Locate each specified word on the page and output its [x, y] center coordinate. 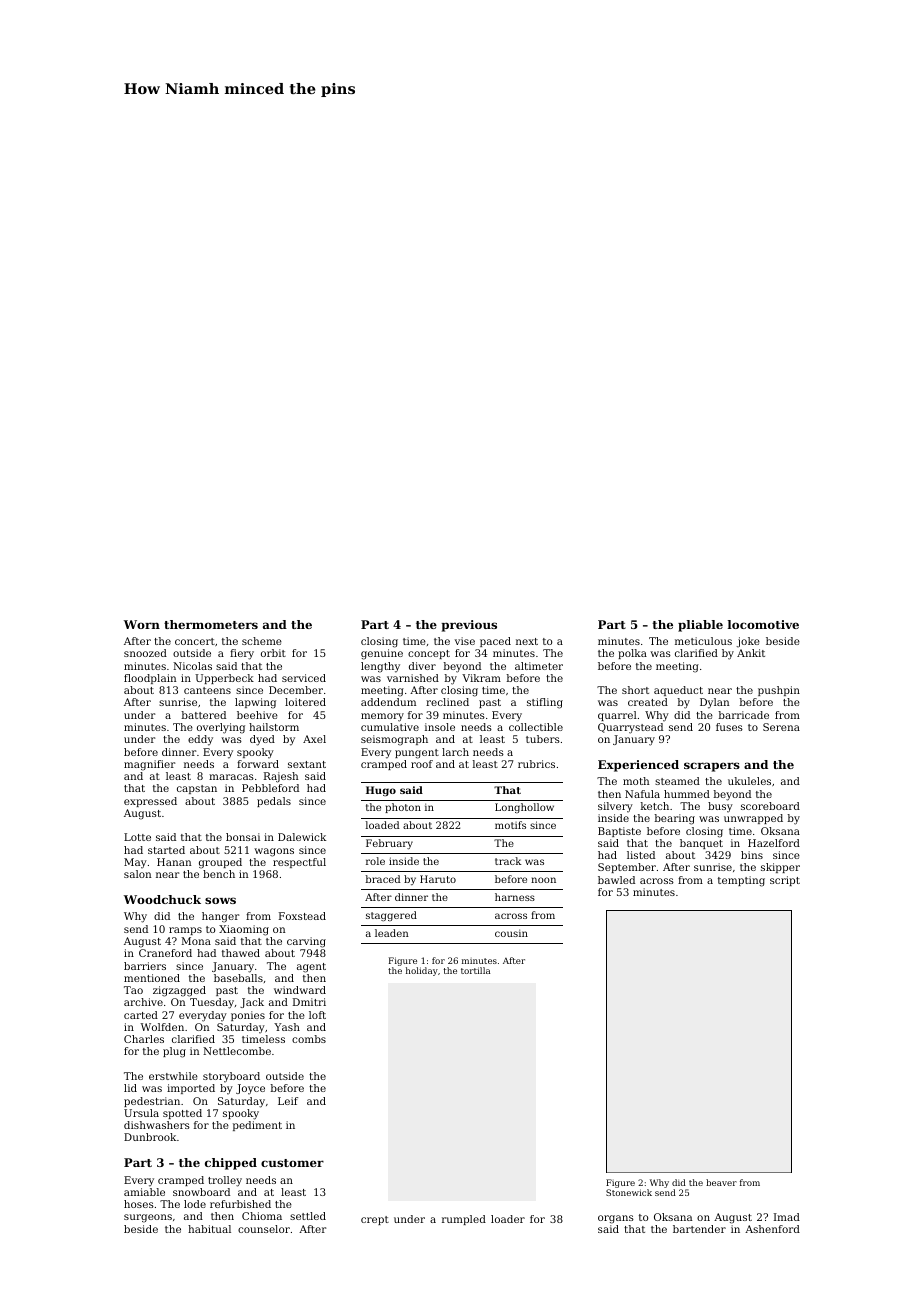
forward [258, 764]
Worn [142, 624]
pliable [700, 626]
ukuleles [749, 781]
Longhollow [524, 808]
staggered [391, 916]
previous [469, 626]
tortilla [475, 970]
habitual [209, 1229]
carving [306, 942]
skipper [780, 868]
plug [174, 1052]
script [785, 881]
